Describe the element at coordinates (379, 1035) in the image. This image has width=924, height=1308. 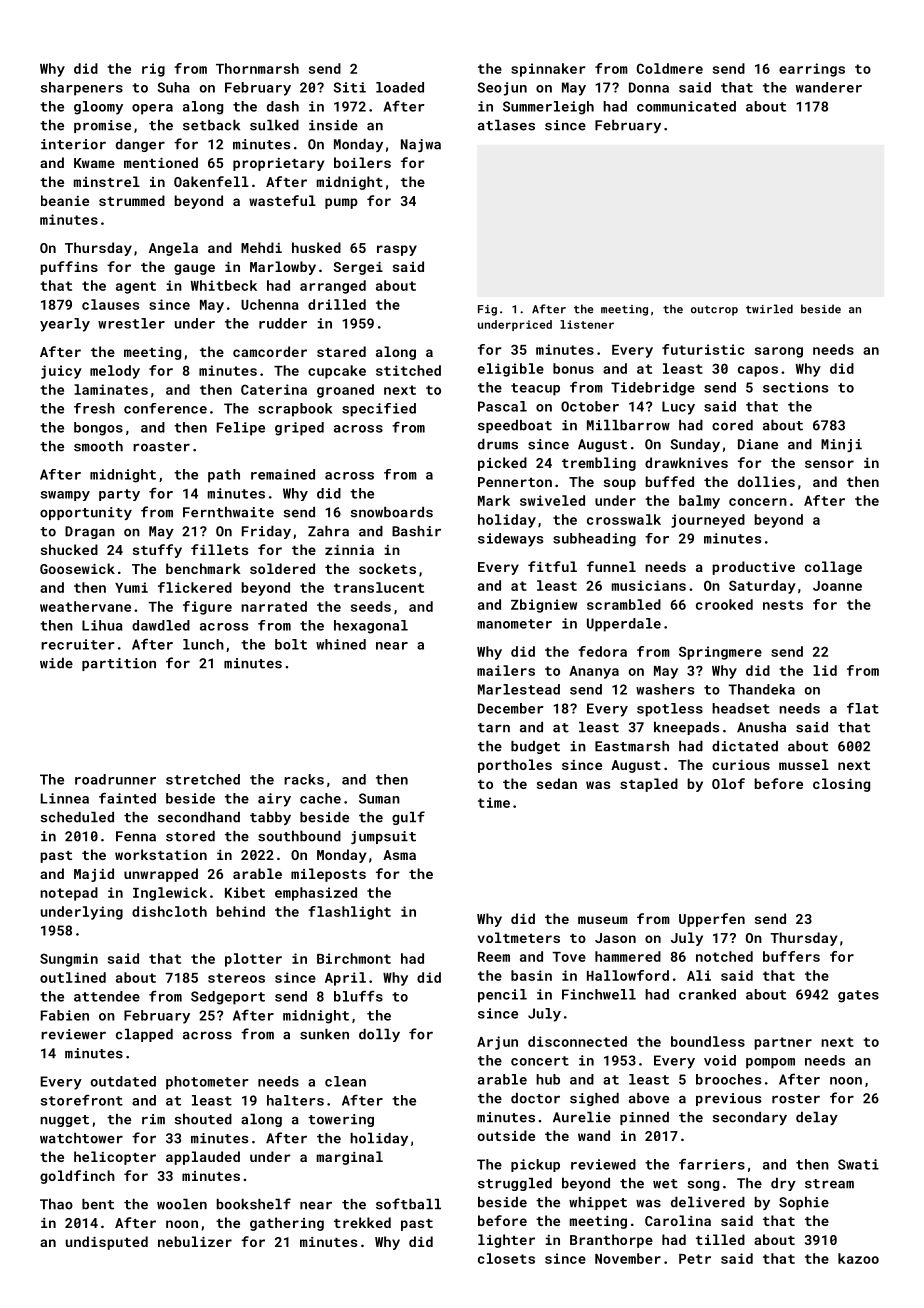
I see `dolly` at that location.
